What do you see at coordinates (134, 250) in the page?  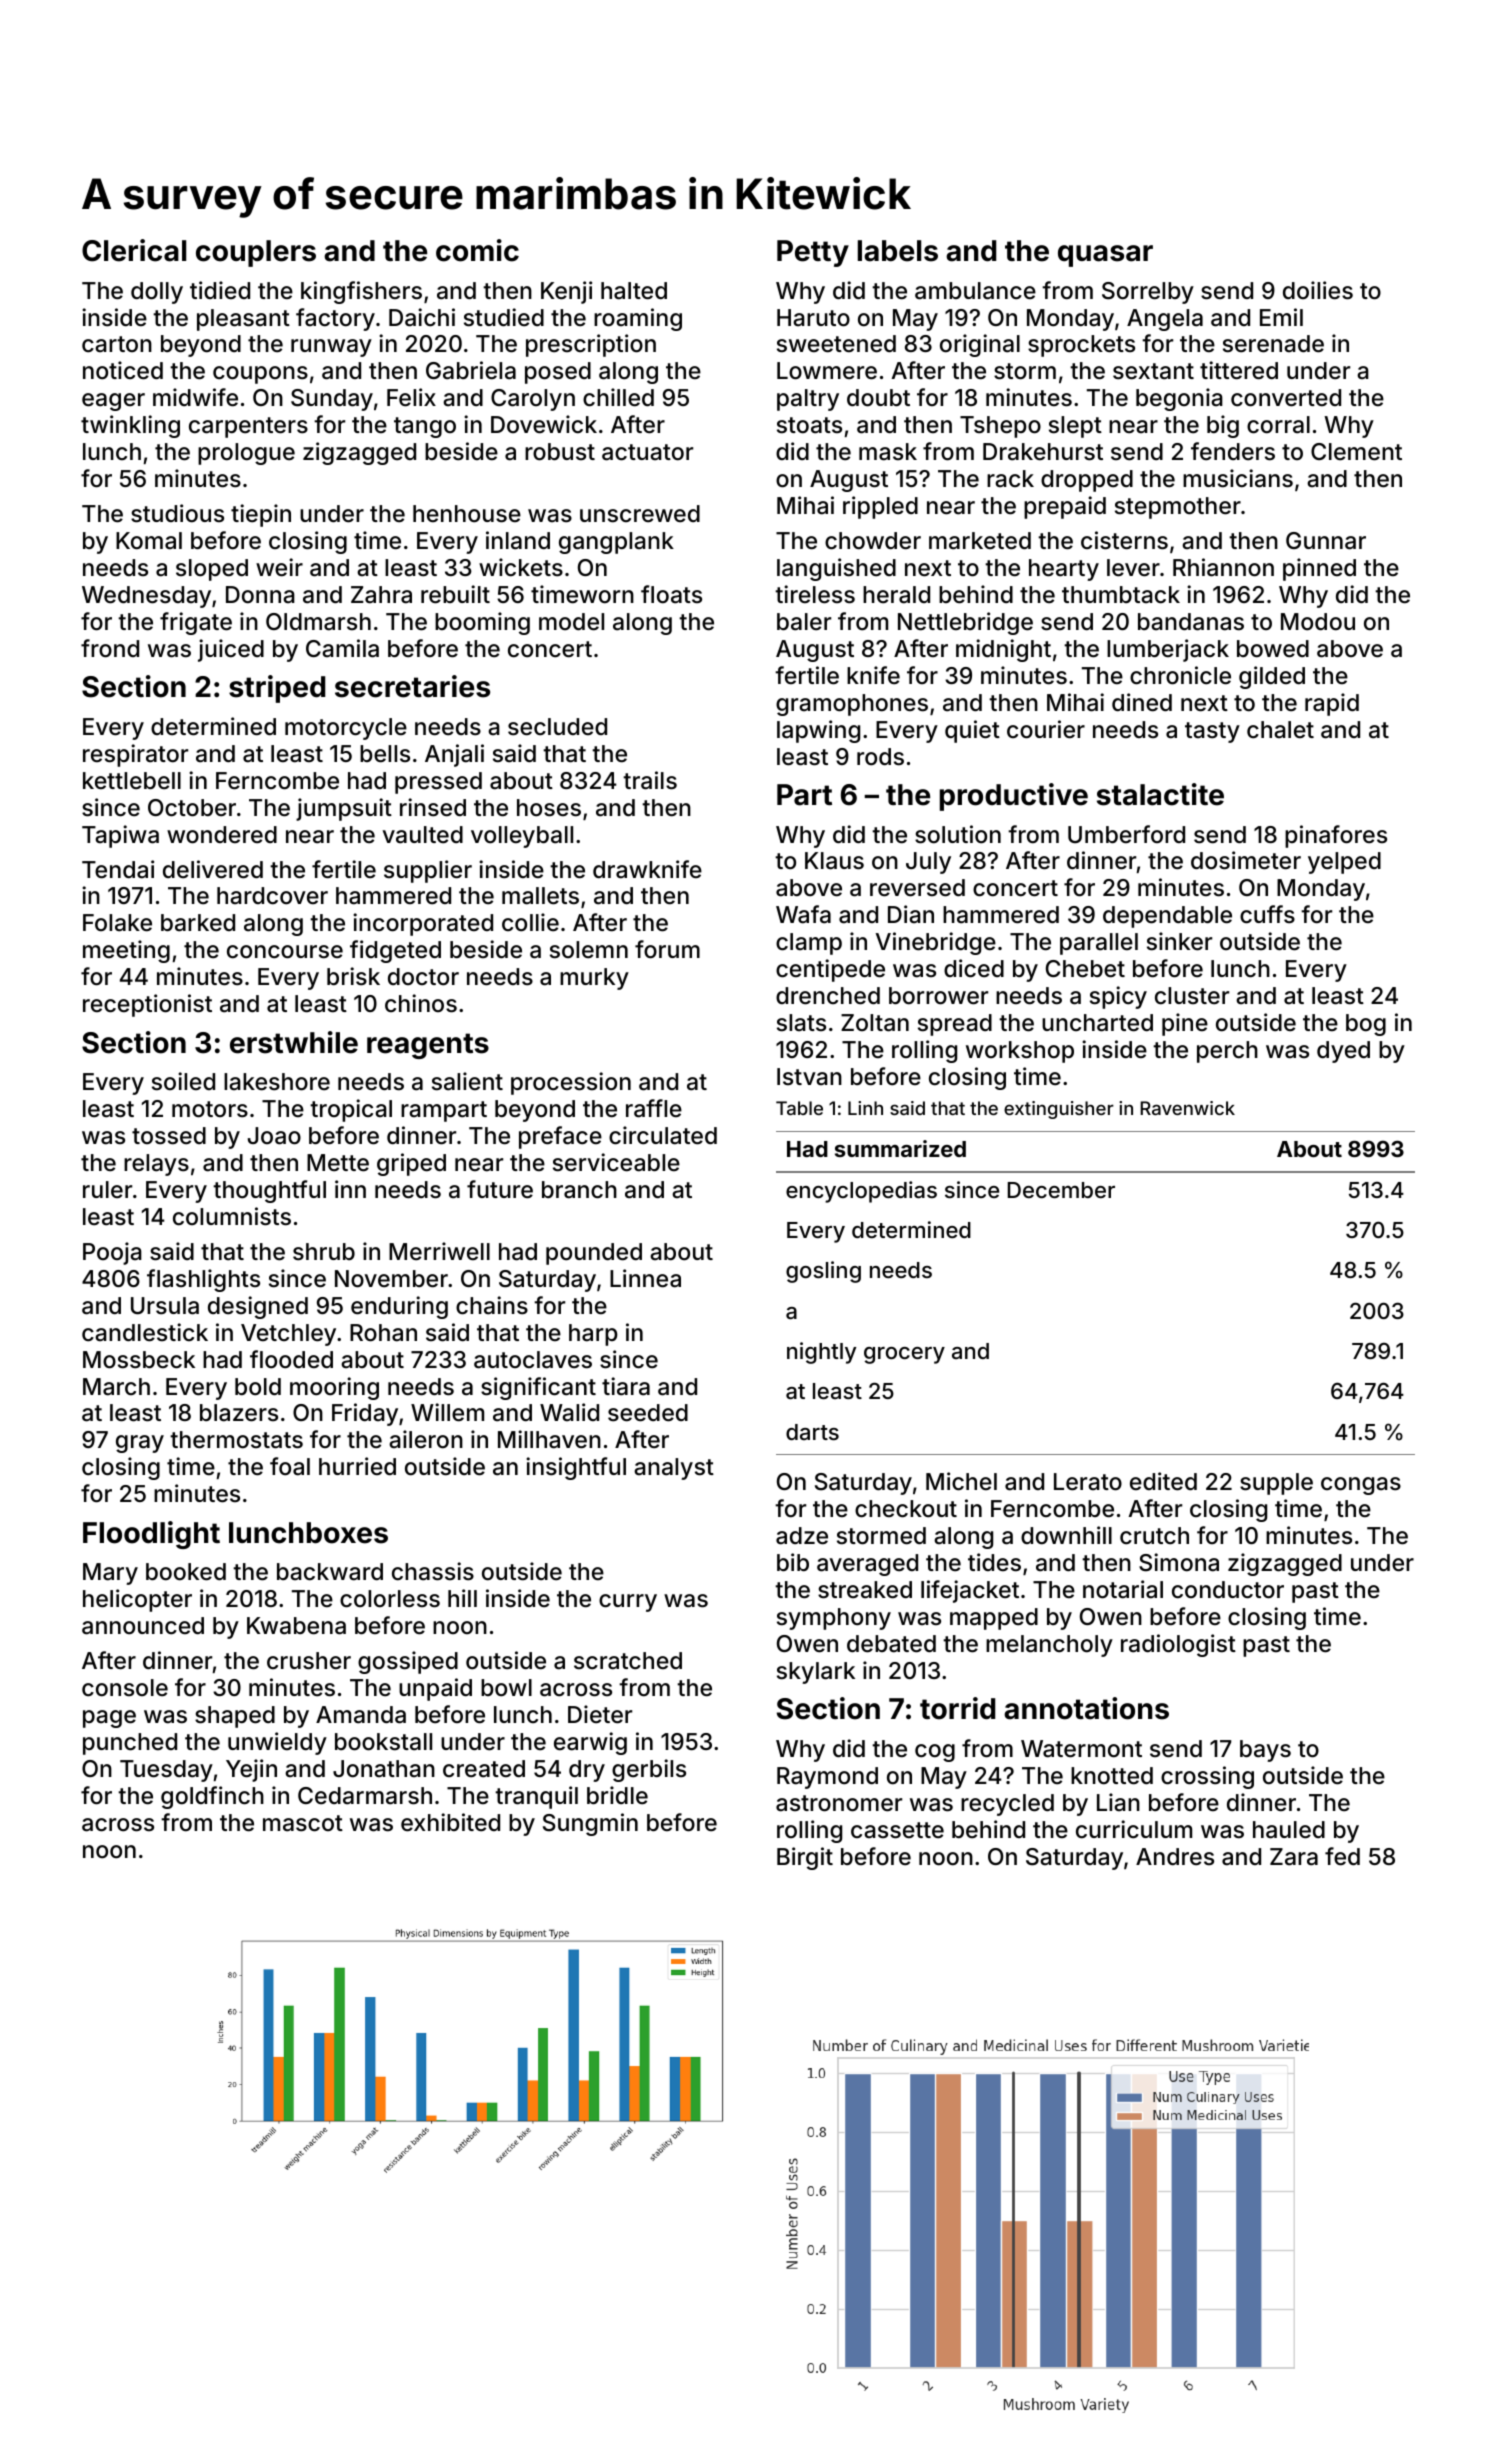 I see `Clerical` at bounding box center [134, 250].
